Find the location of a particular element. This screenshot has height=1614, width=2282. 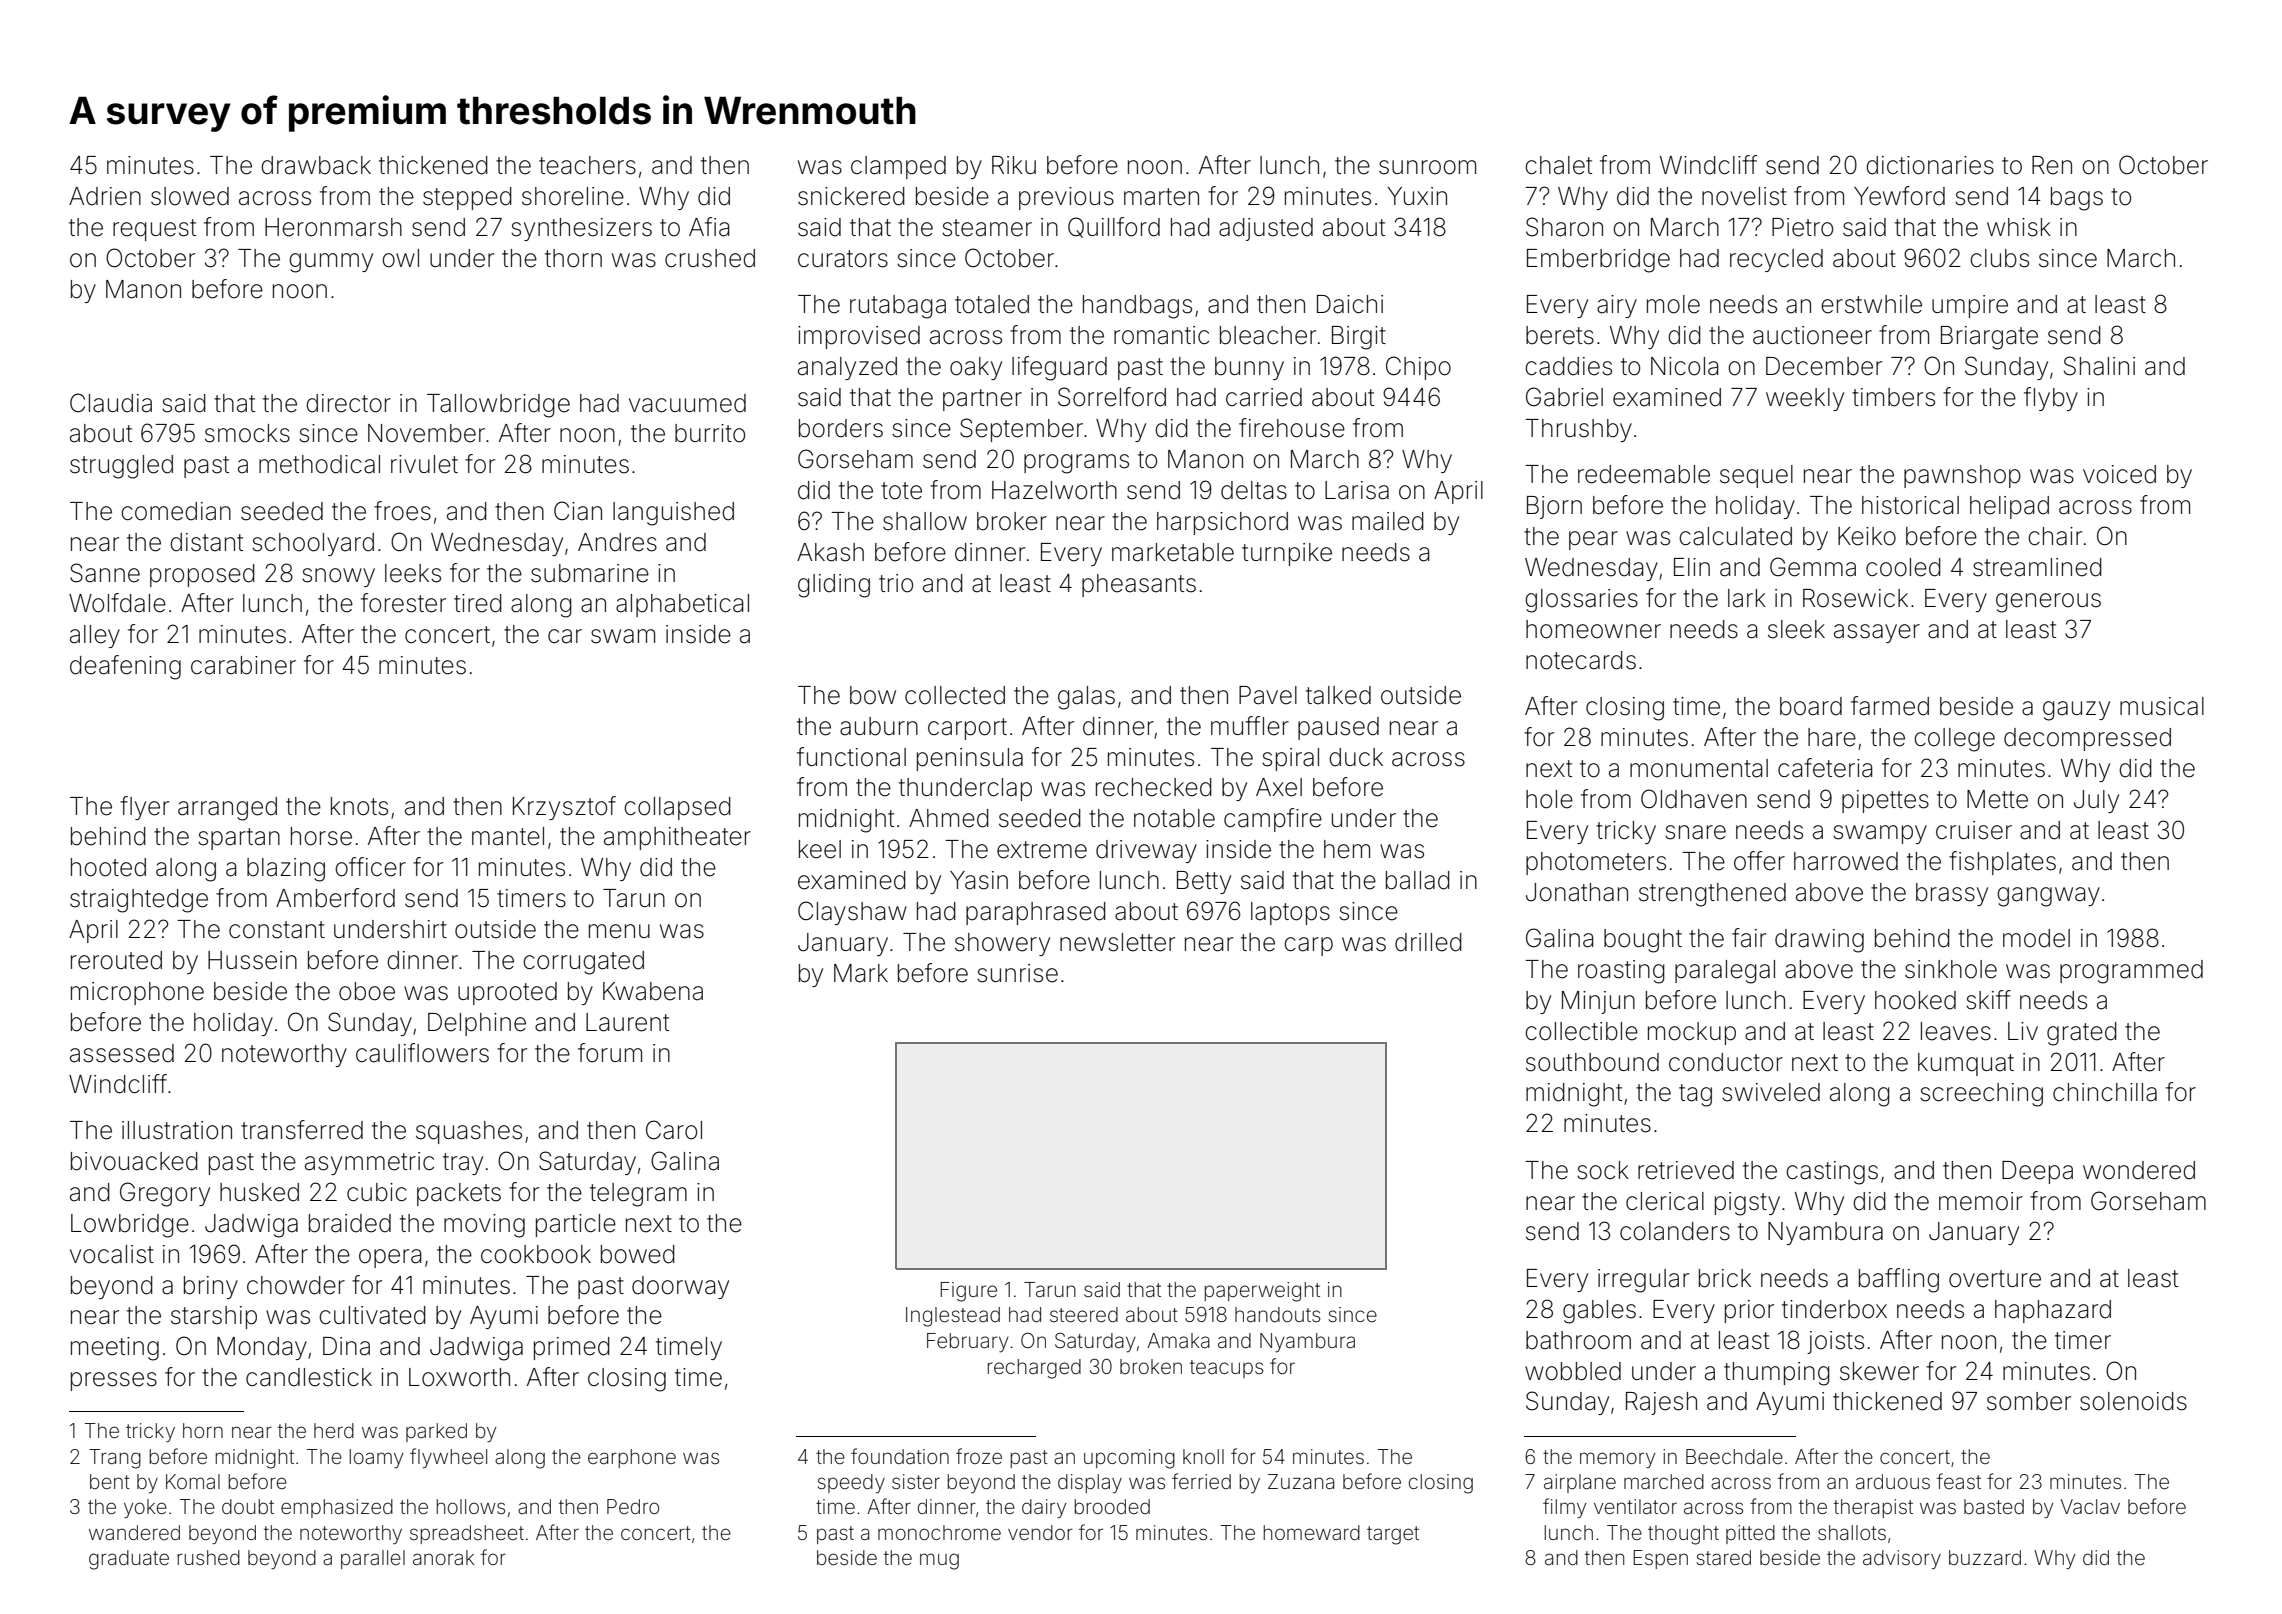

Krzysztof is located at coordinates (564, 808).
